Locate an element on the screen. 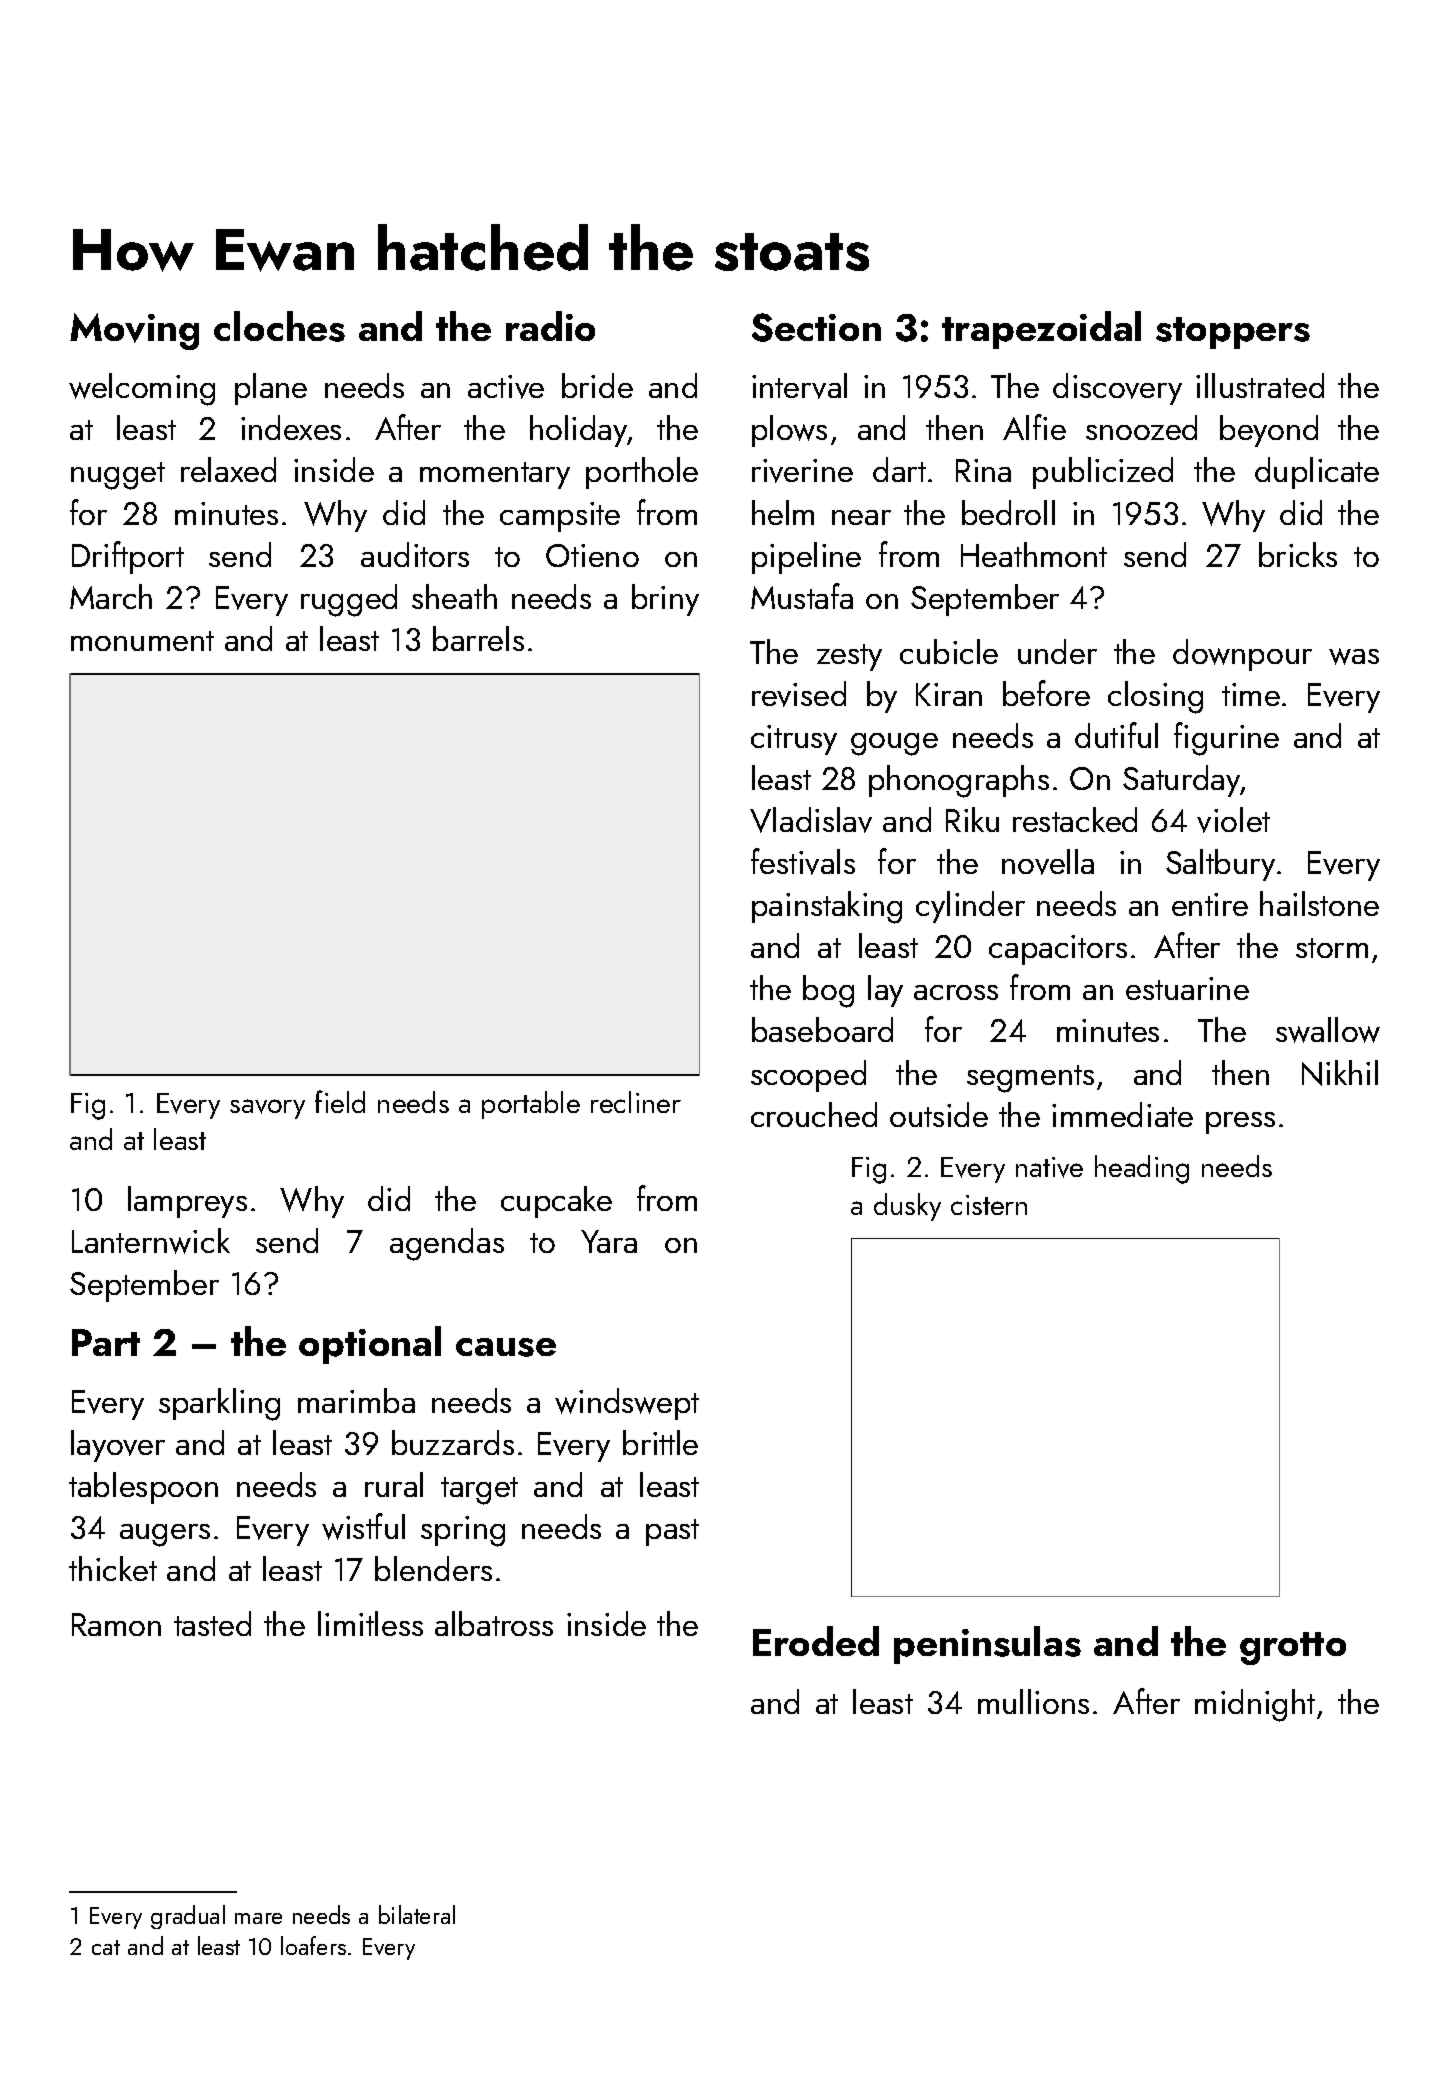 Image resolution: width=1450 pixels, height=2100 pixels. agendas is located at coordinates (447, 1244).
